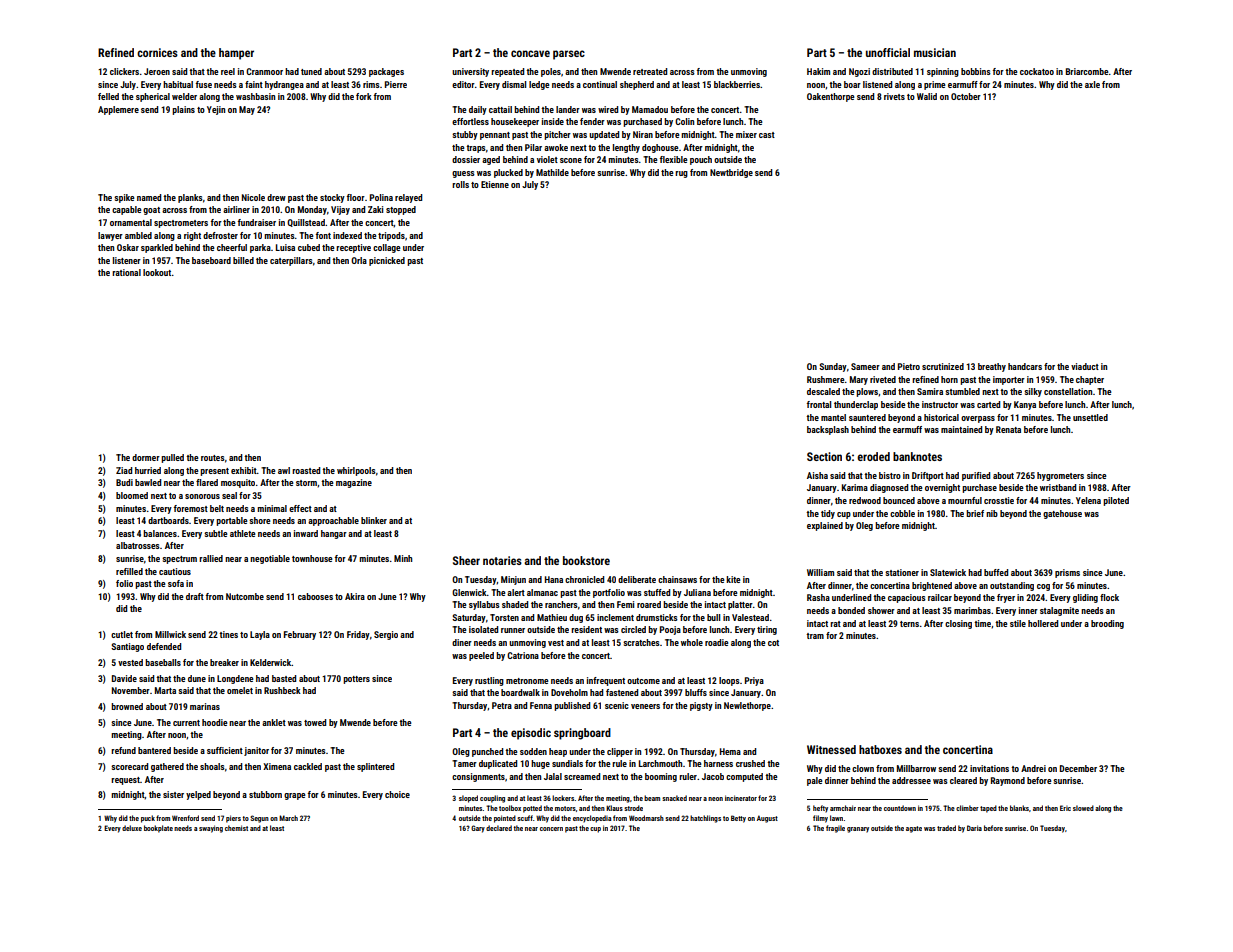 The height and width of the image is (952, 1233). Describe the element at coordinates (767, 819) in the image. I see `August` at that location.
